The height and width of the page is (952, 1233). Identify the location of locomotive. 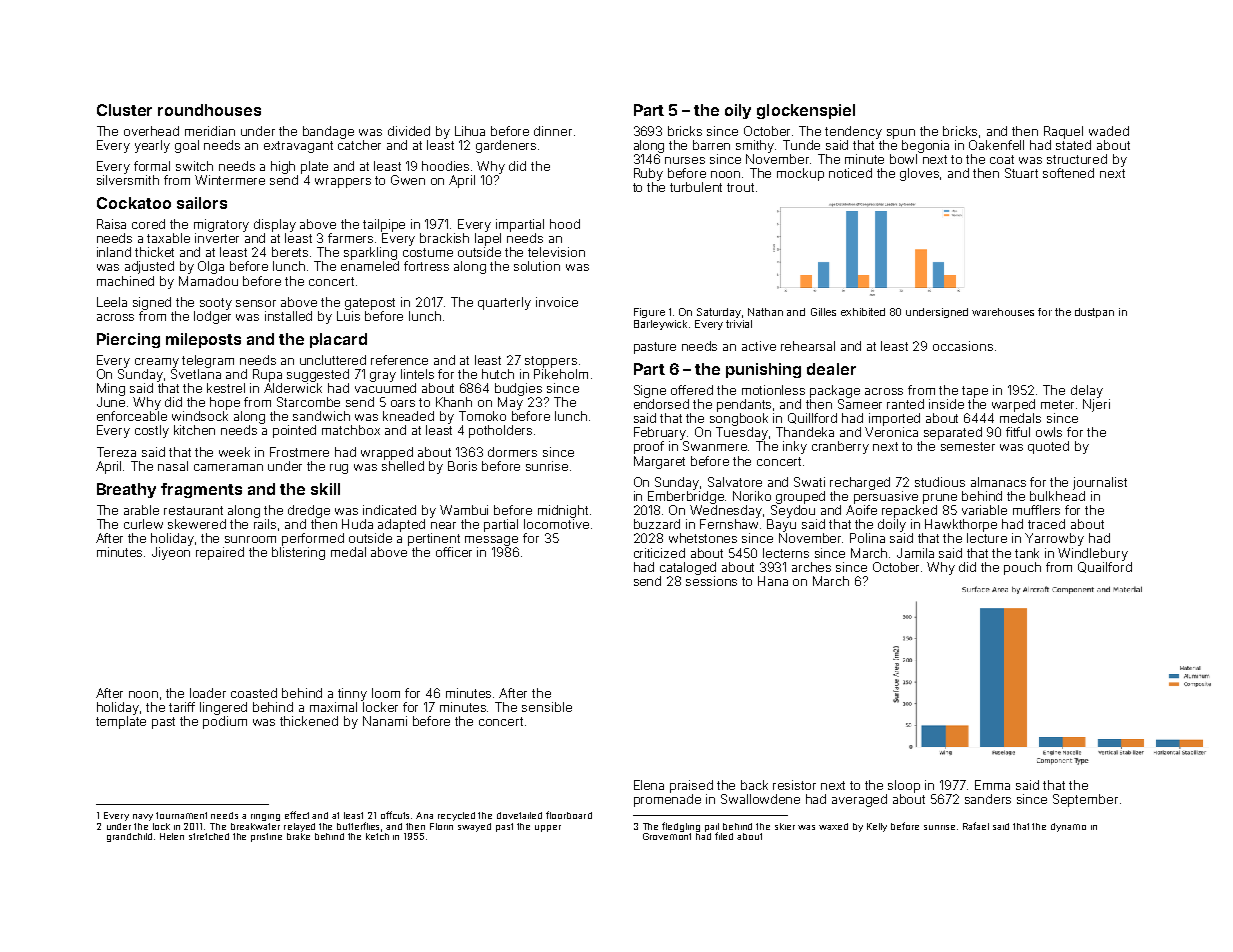
(556, 524).
